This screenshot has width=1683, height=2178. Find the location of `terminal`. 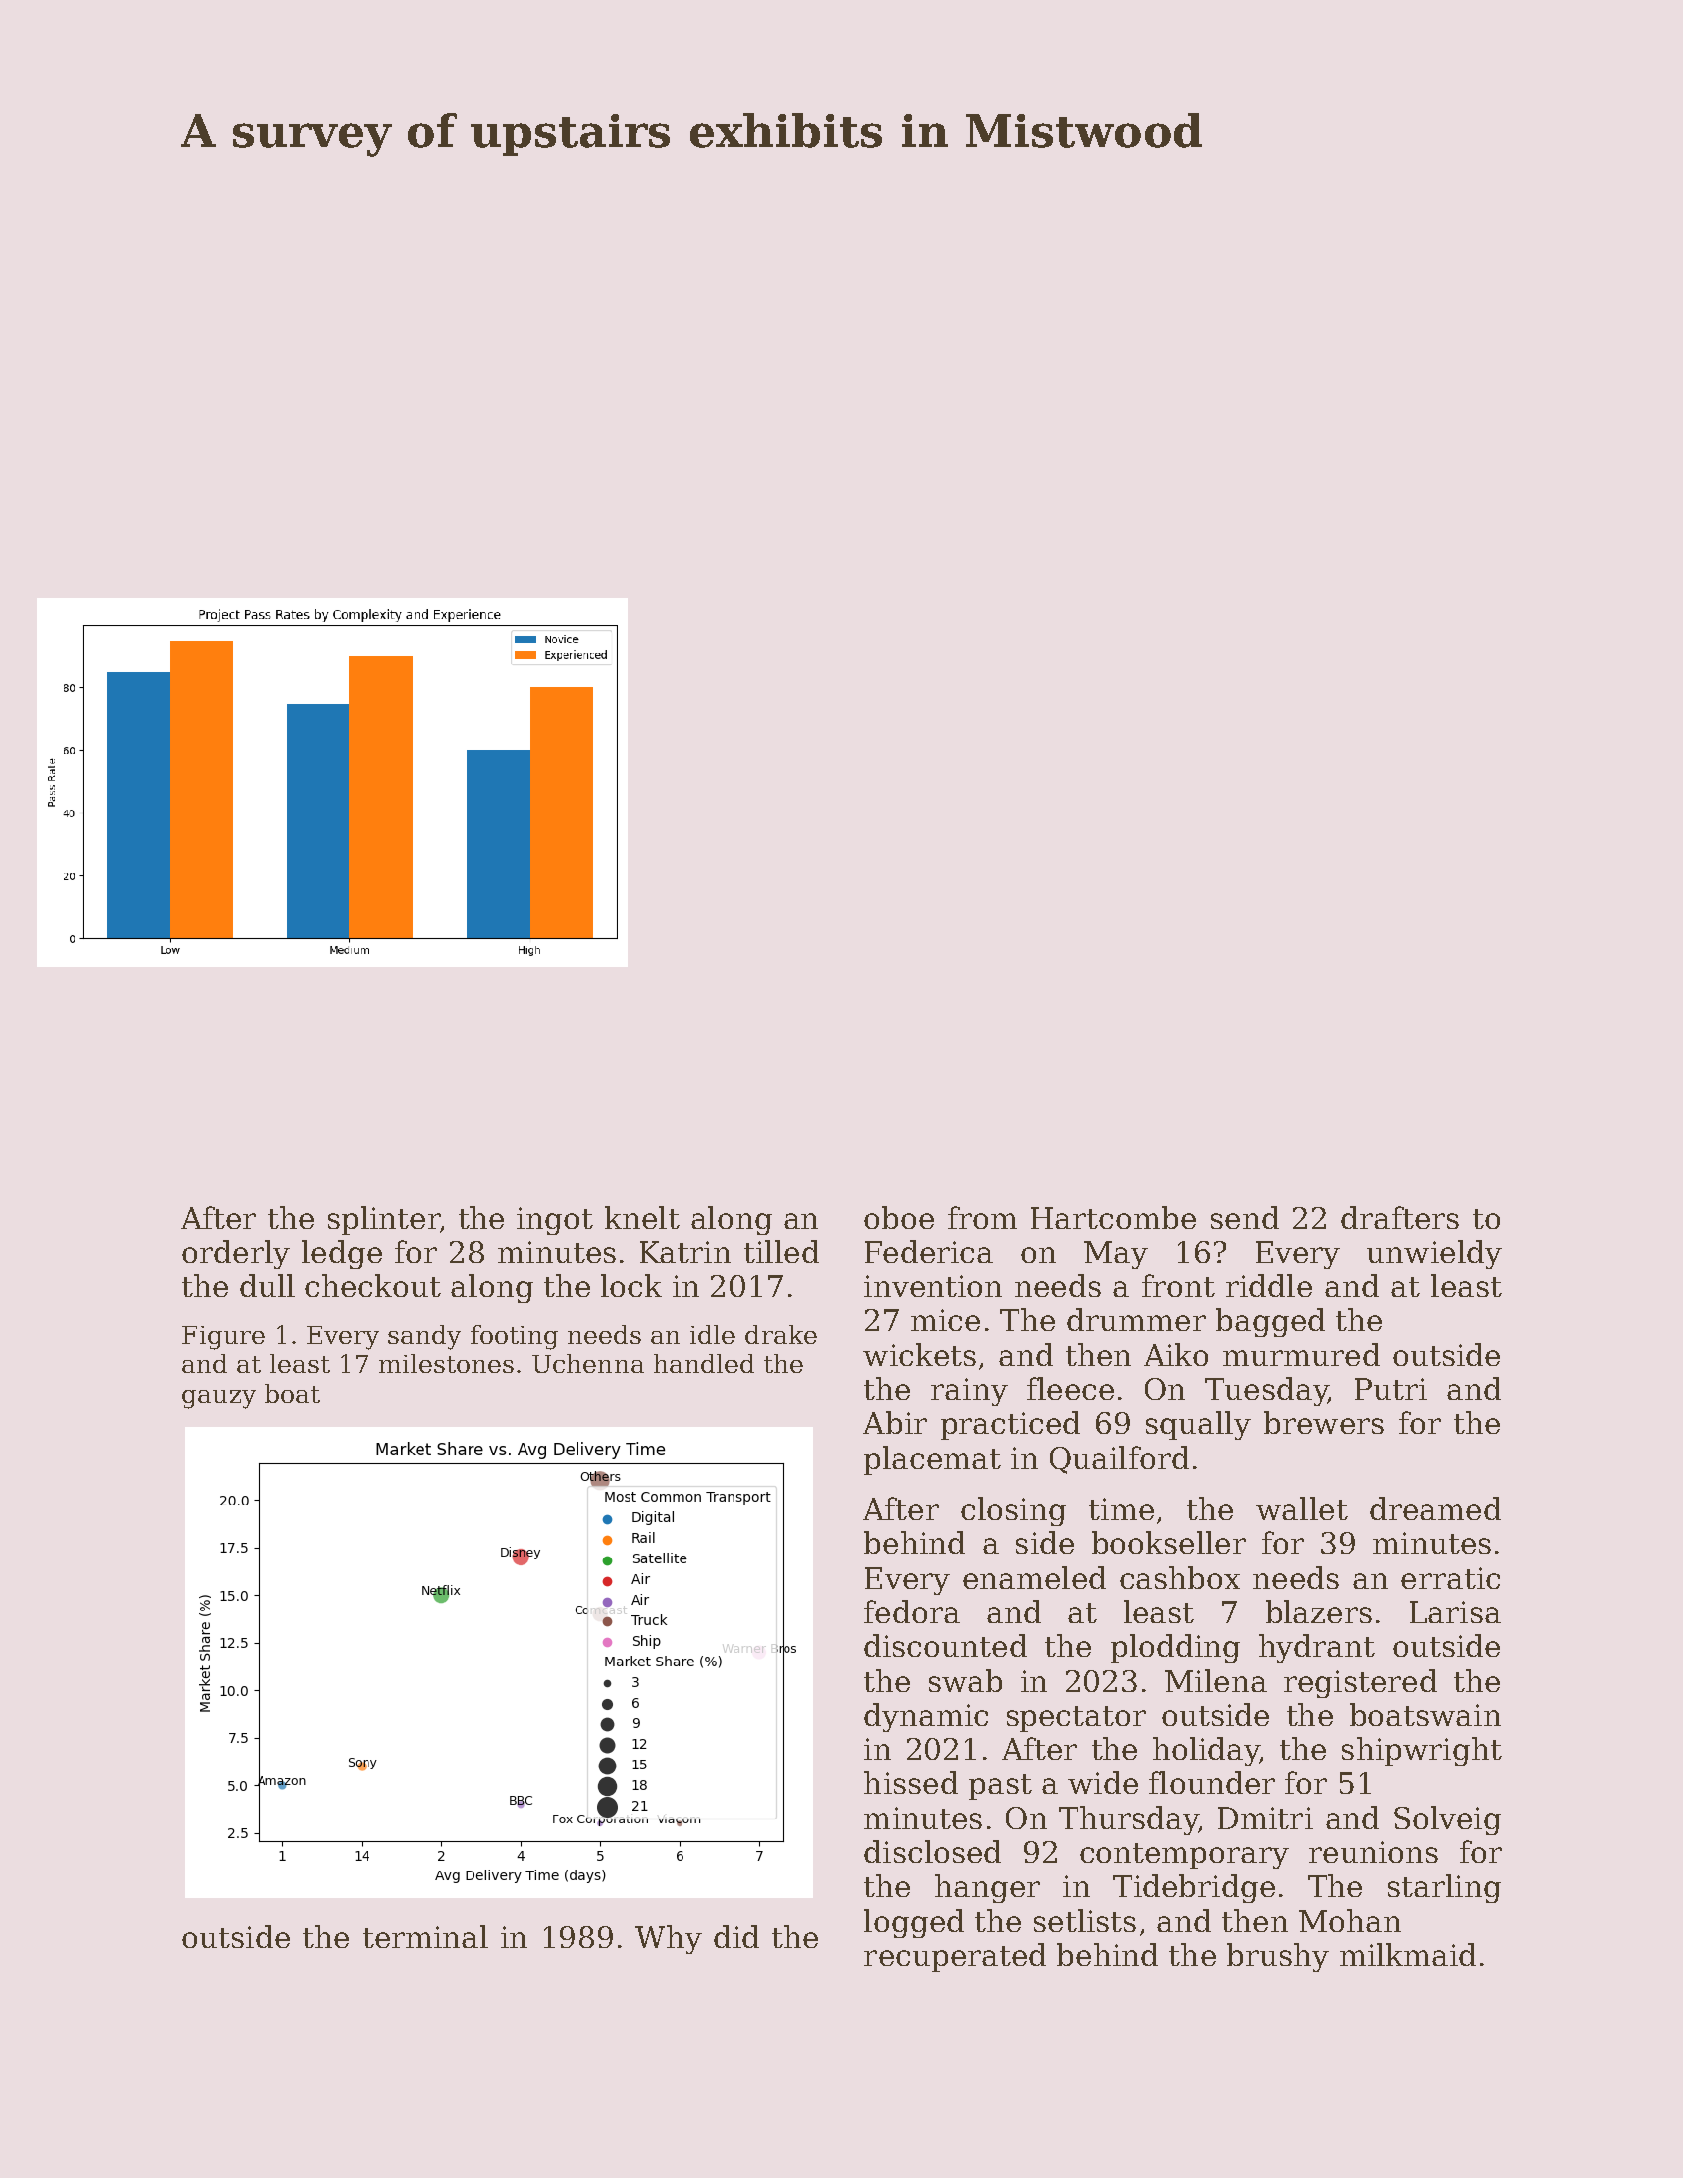

terminal is located at coordinates (425, 1936).
